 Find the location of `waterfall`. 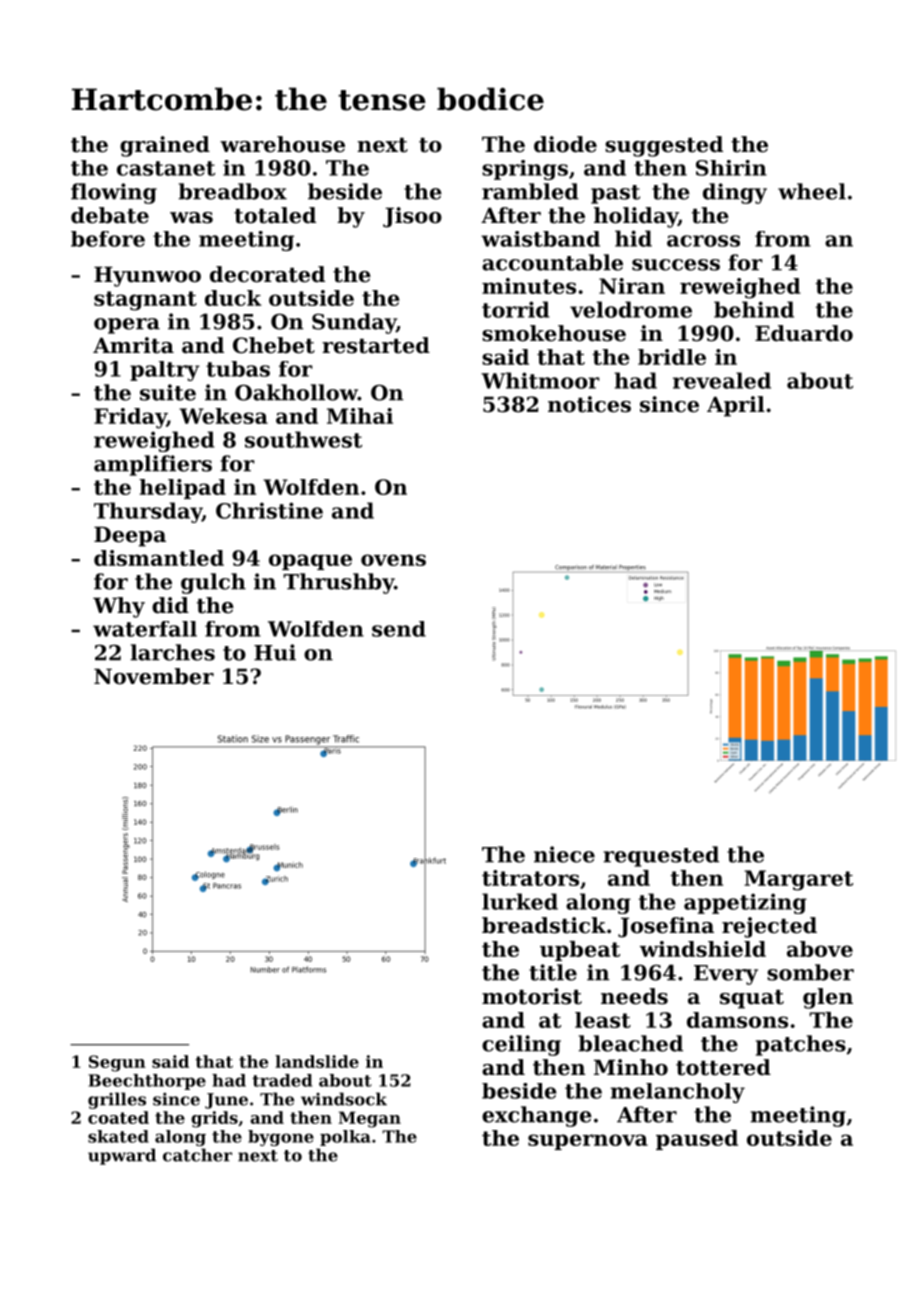

waterfall is located at coordinates (145, 629).
